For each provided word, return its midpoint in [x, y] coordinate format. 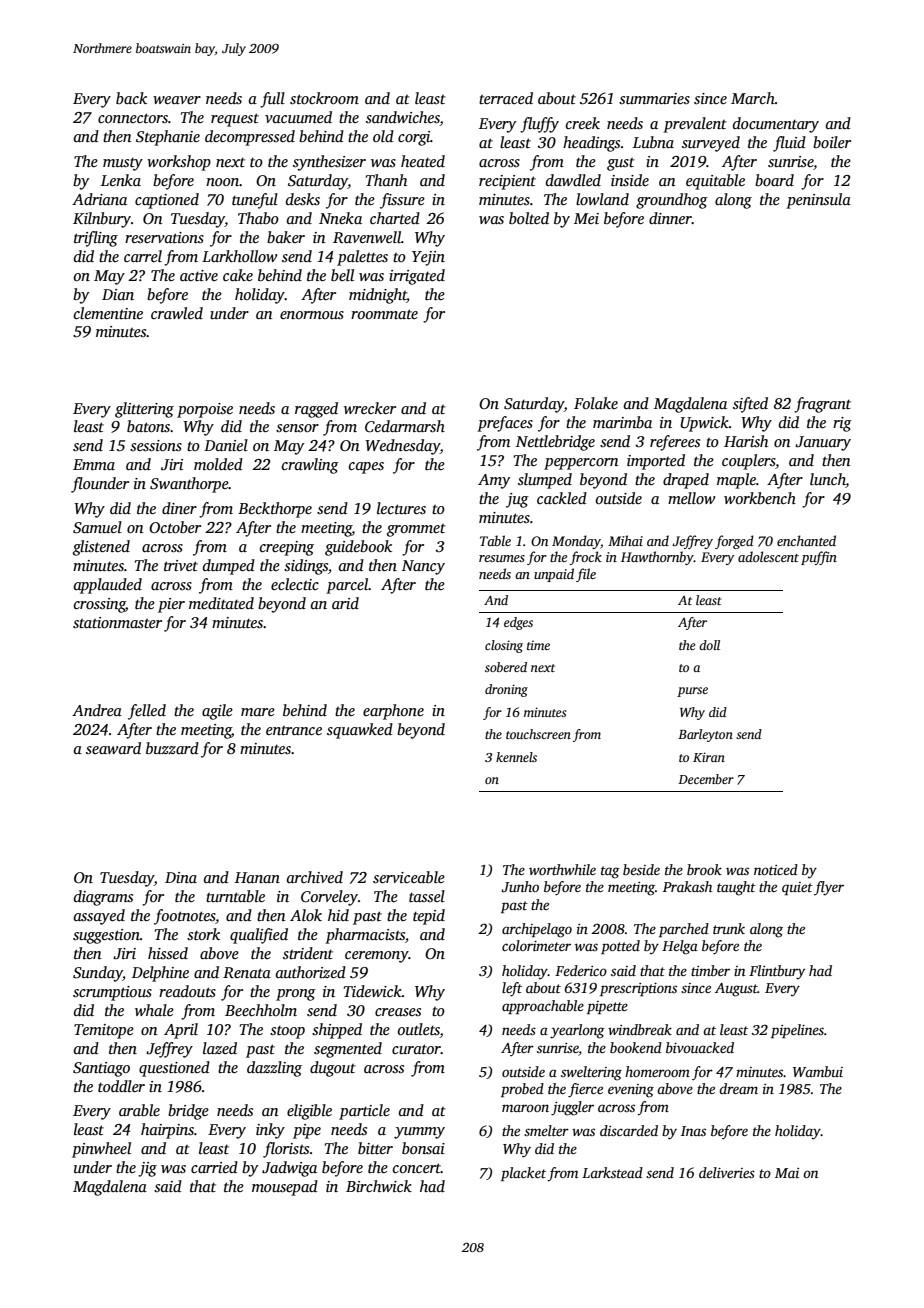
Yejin [428, 258]
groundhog [672, 201]
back [131, 98]
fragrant [822, 405]
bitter [375, 1148]
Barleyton [705, 735]
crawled [177, 313]
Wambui [818, 1071]
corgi [414, 138]
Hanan [257, 877]
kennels [516, 757]
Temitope [104, 1031]
